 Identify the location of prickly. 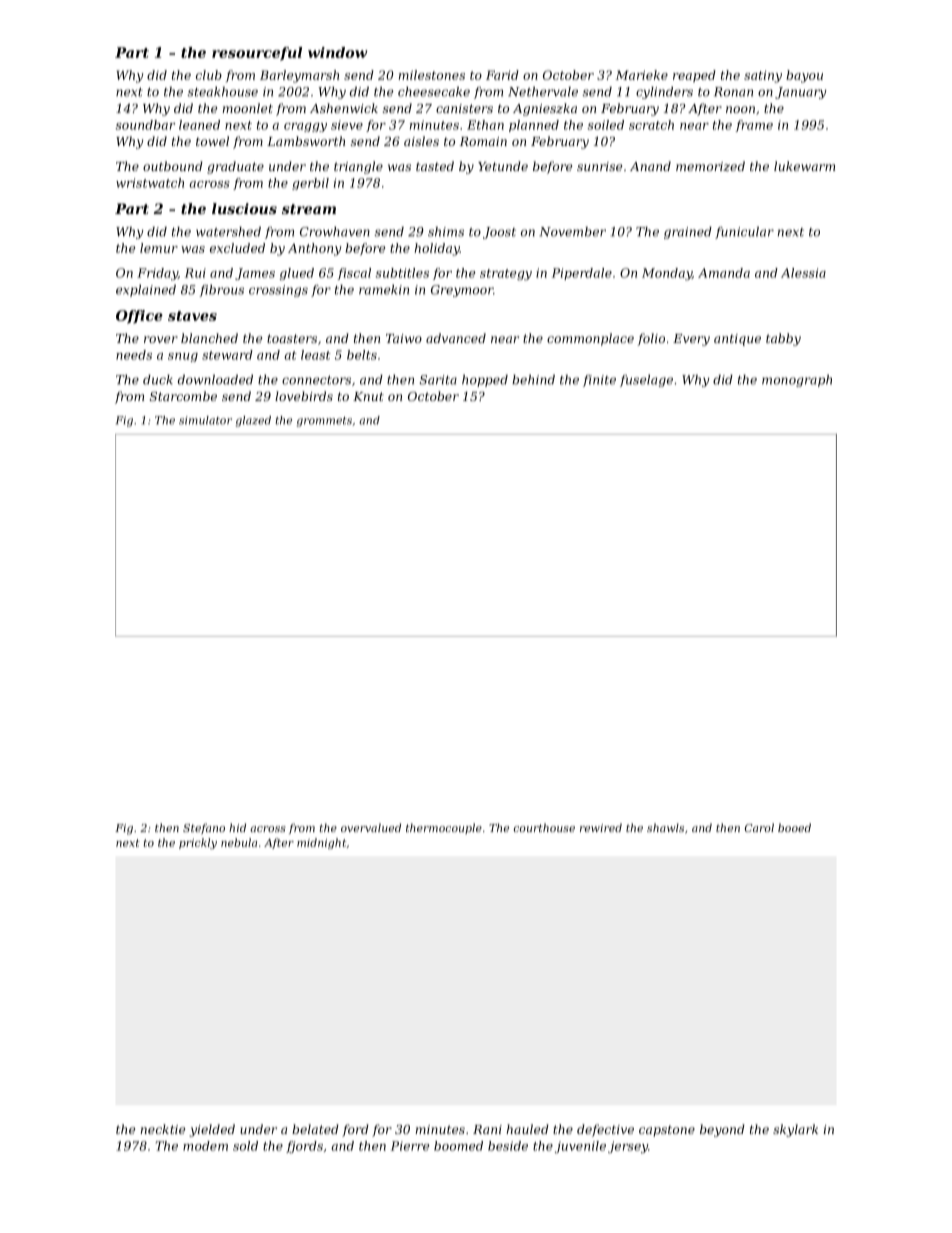
(198, 843).
